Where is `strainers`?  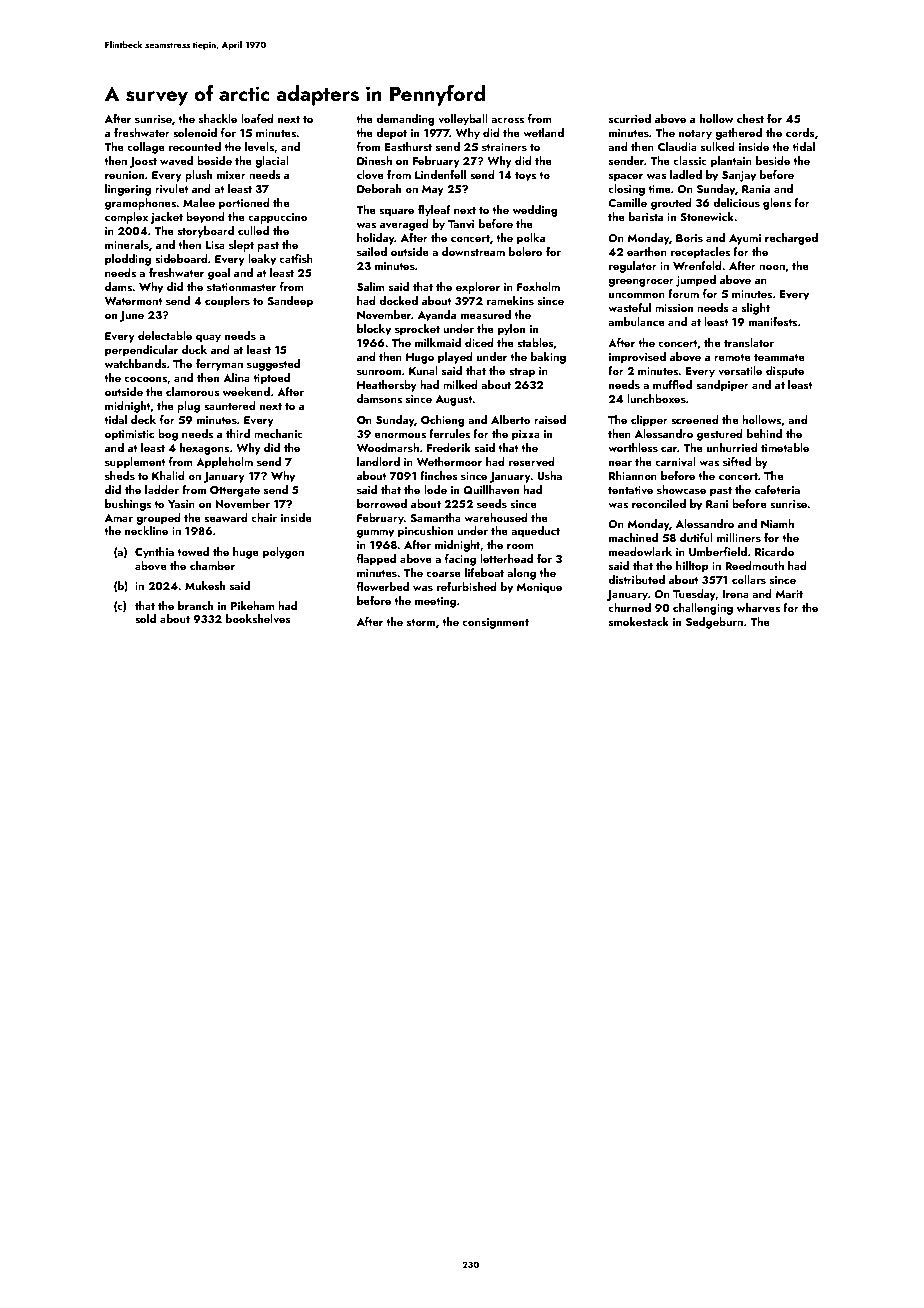
strainers is located at coordinates (504, 147).
